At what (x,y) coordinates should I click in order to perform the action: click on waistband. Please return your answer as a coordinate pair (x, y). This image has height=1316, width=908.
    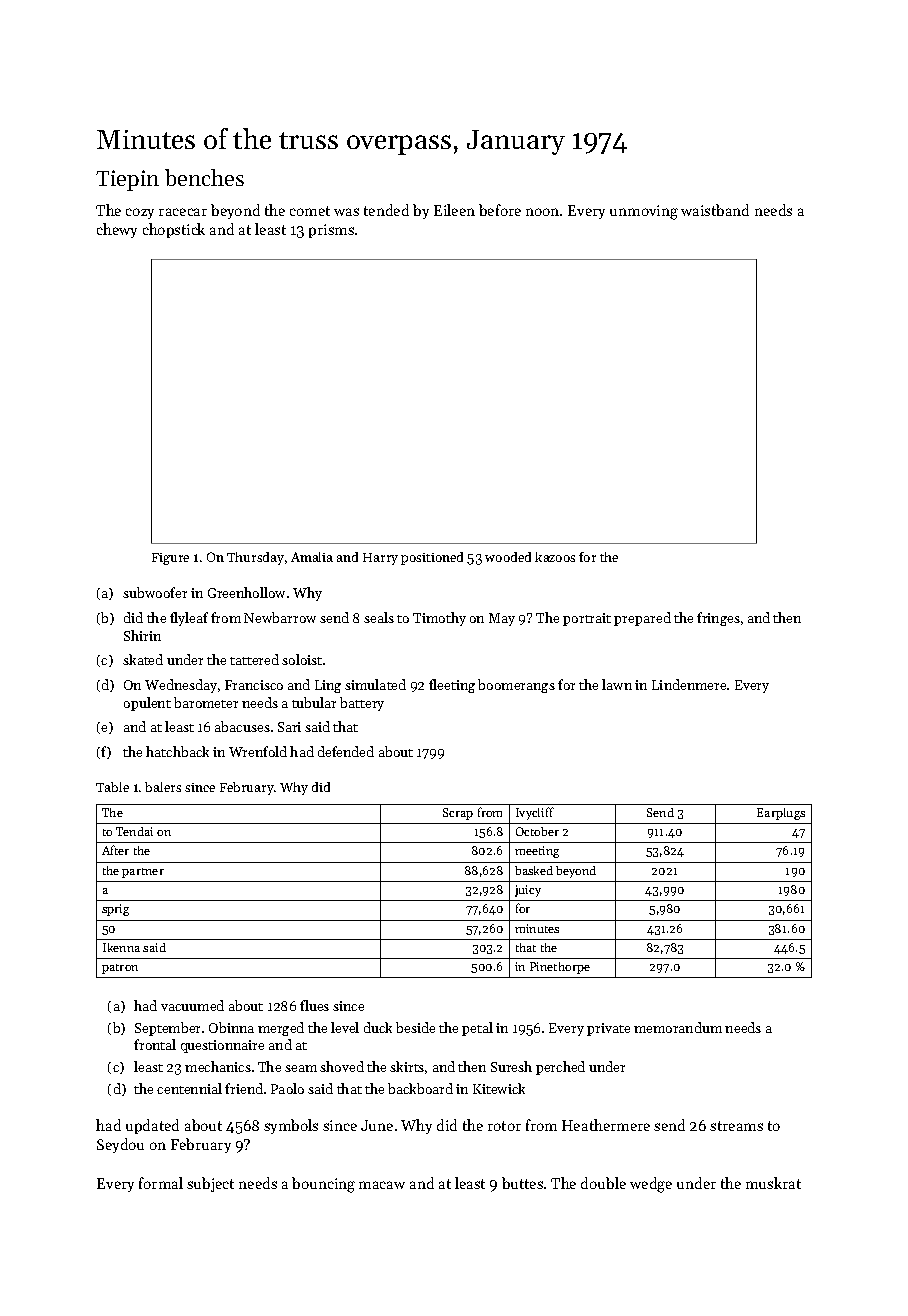
    Looking at the image, I should click on (715, 210).
